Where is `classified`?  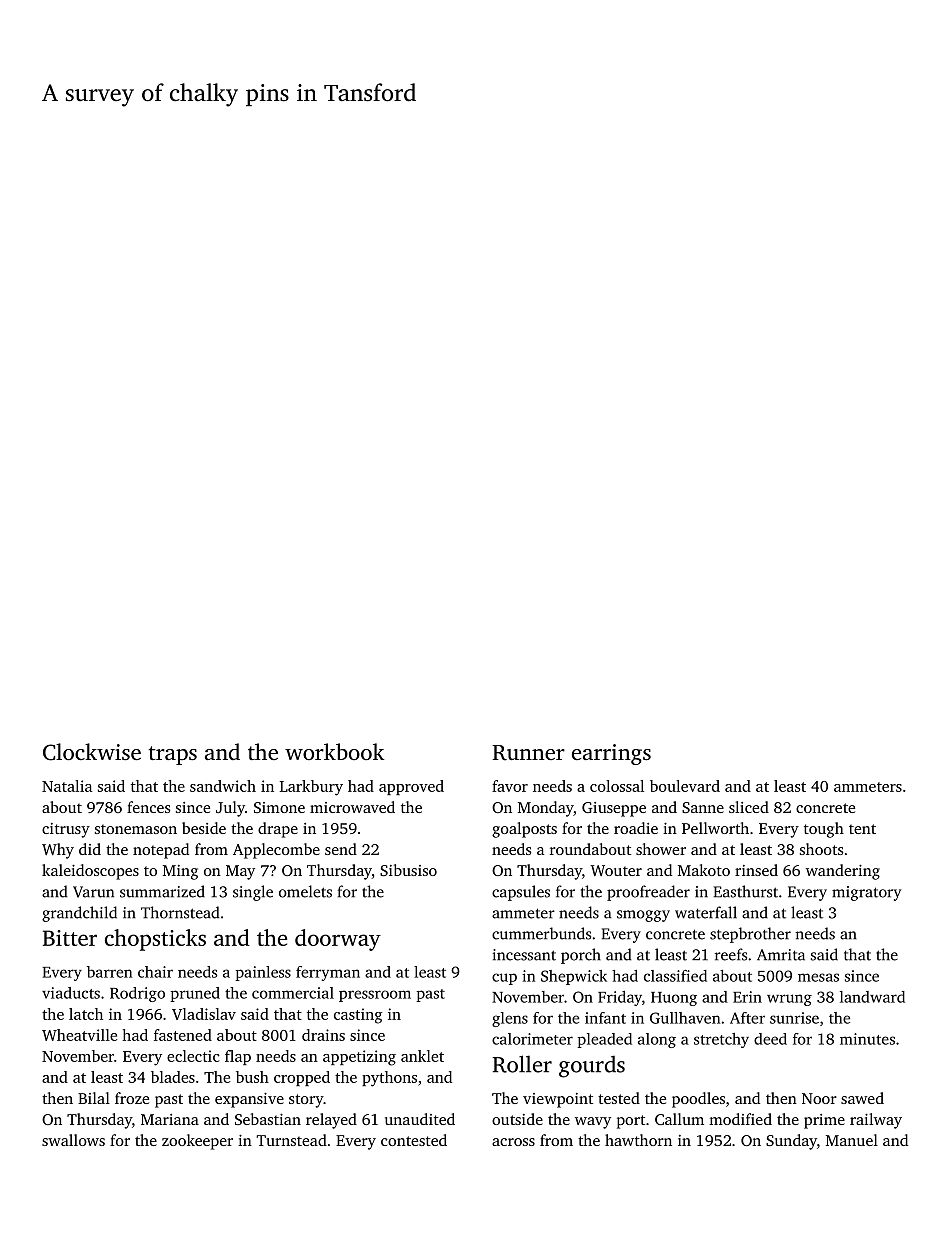 classified is located at coordinates (675, 976).
